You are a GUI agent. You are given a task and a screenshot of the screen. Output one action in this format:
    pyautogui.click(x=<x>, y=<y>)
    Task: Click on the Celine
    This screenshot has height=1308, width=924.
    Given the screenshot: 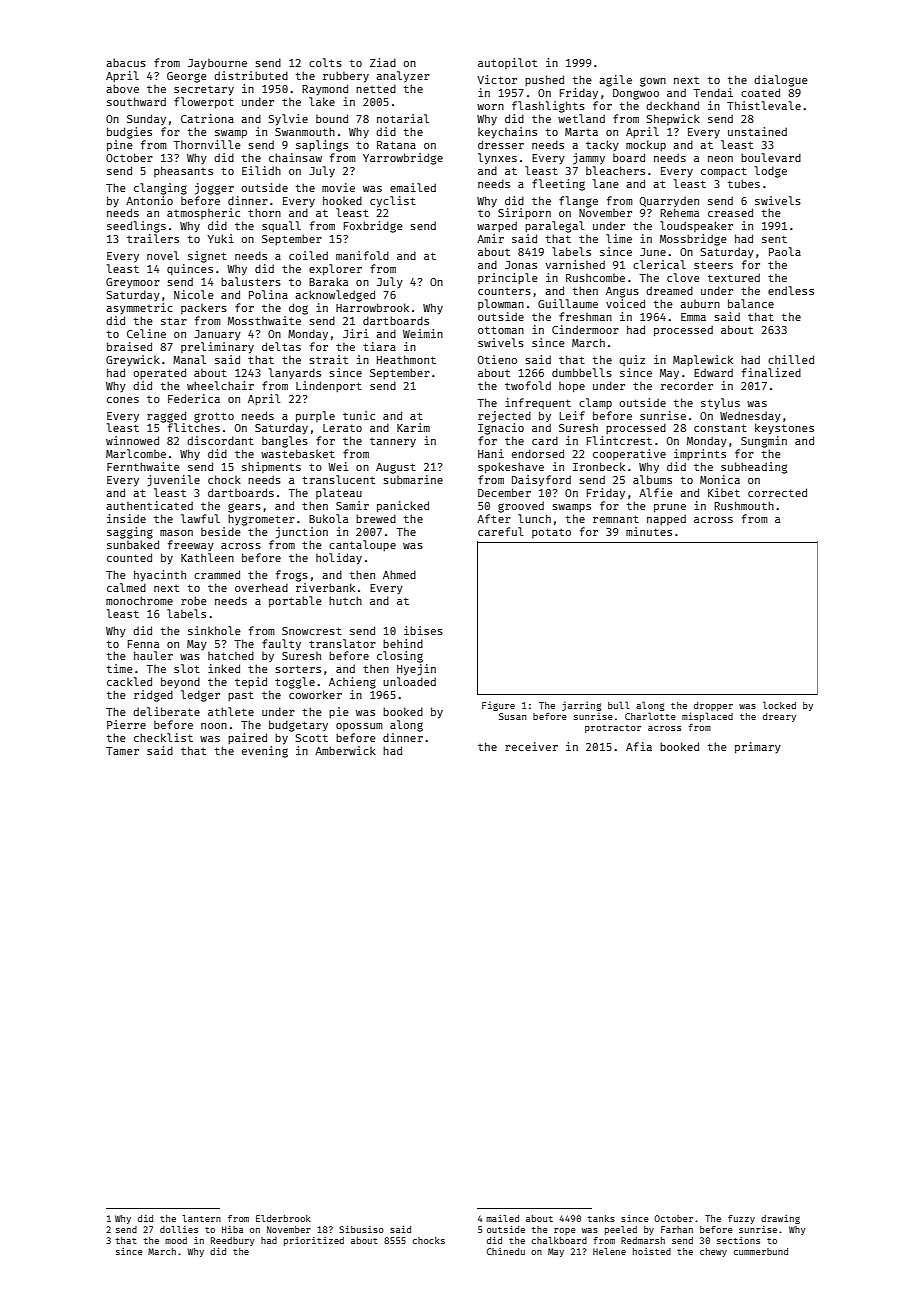 What is the action you would take?
    pyautogui.click(x=146, y=333)
